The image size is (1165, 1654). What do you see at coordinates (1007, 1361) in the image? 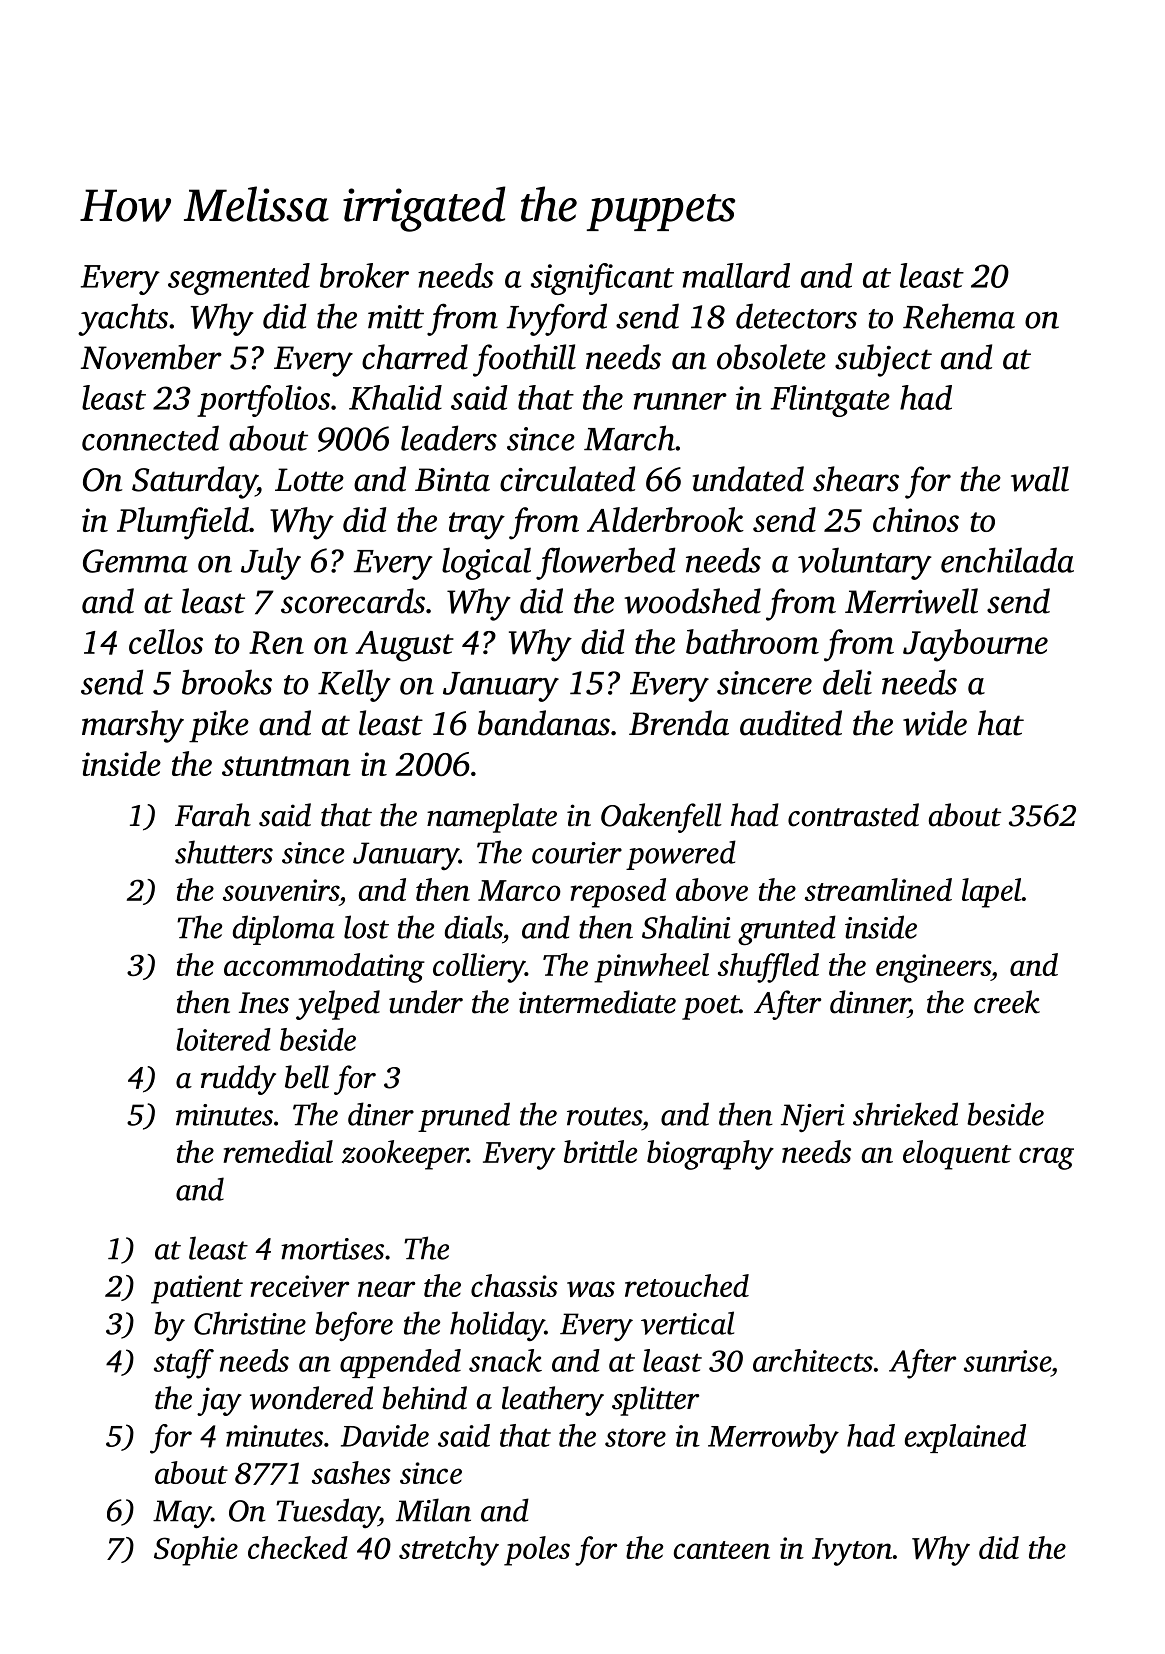
I see `sunrise` at bounding box center [1007, 1361].
